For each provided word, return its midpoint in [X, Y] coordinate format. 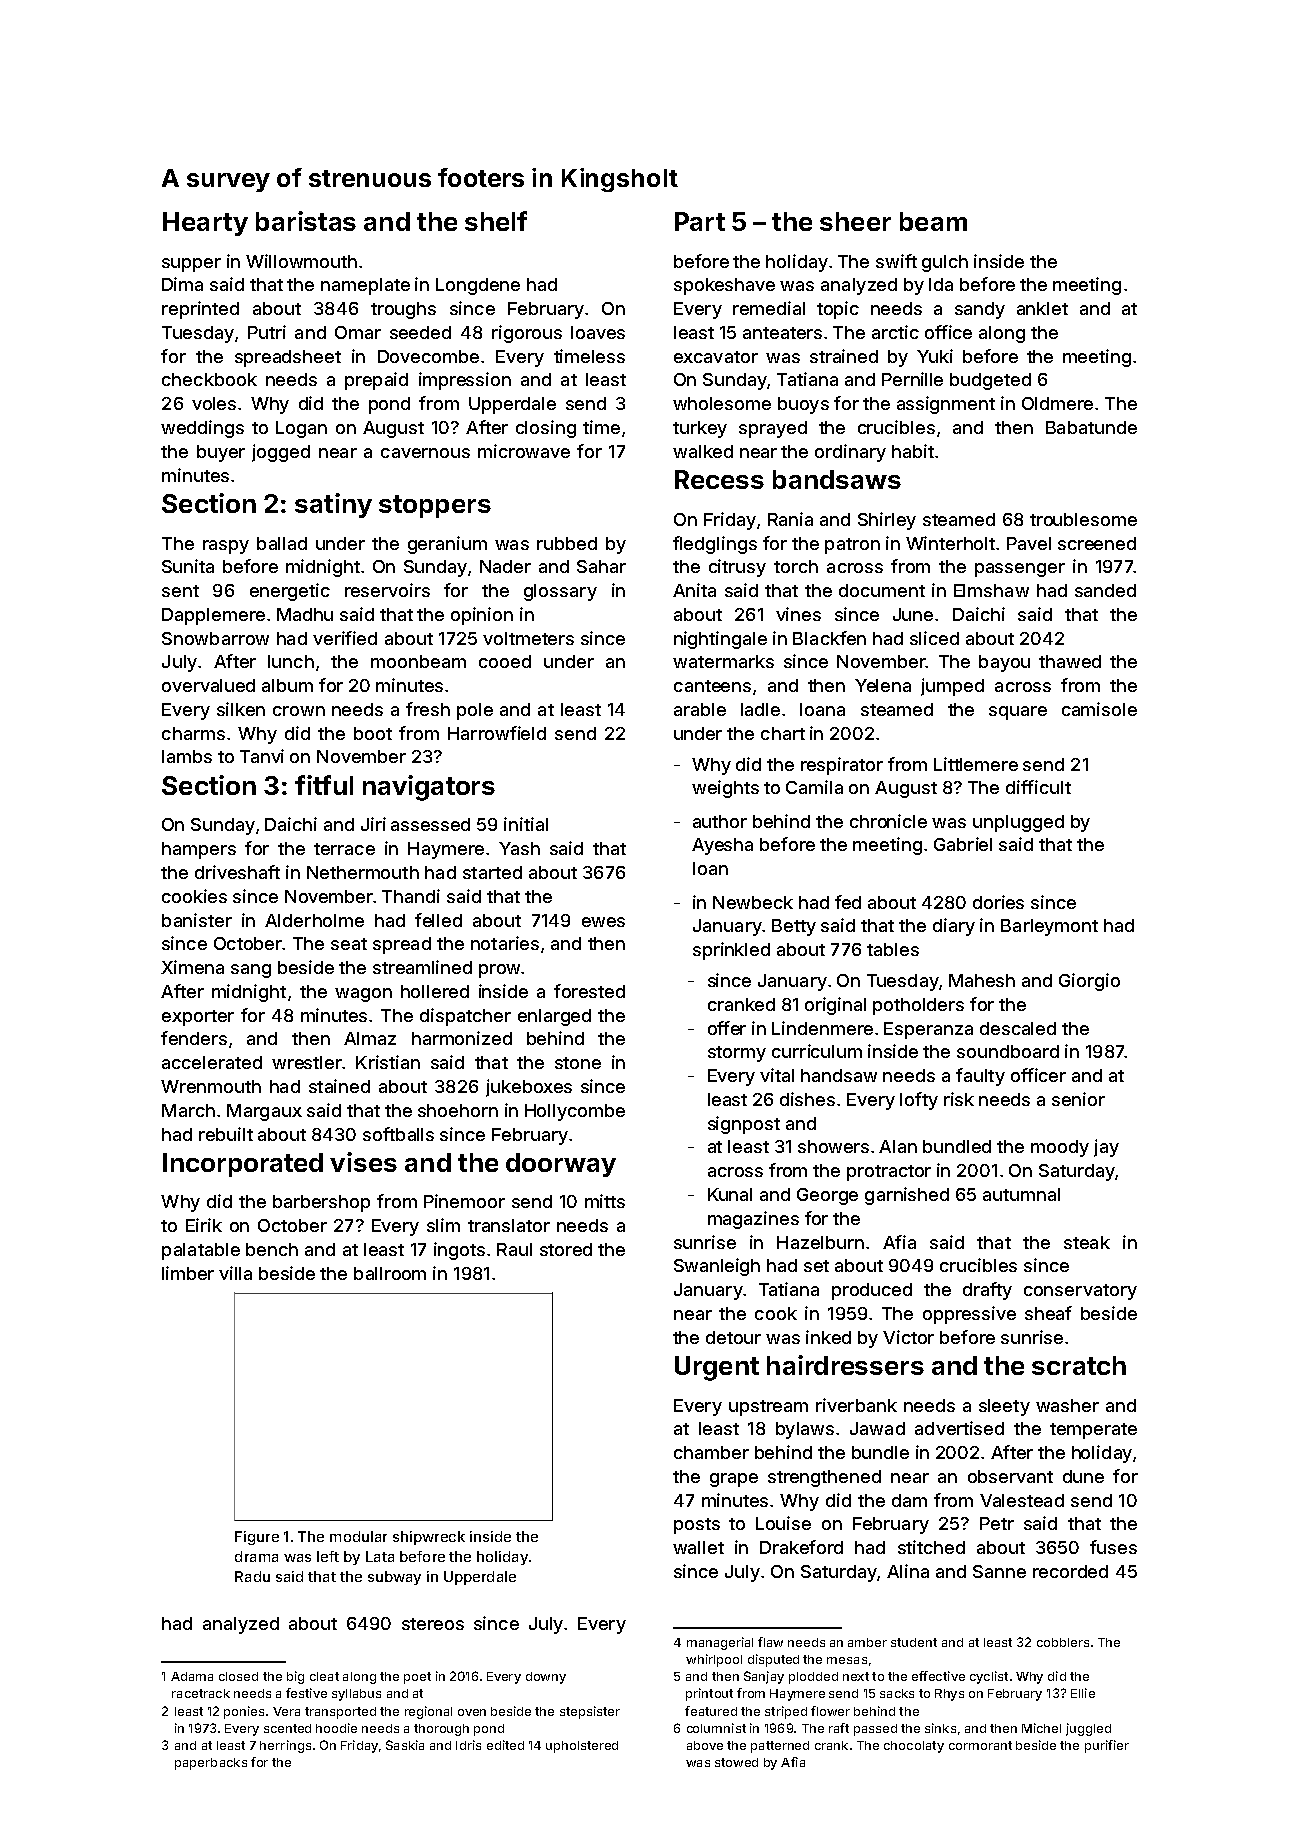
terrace [344, 849]
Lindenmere [822, 1028]
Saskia [405, 1745]
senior [1078, 1099]
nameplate [365, 286]
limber [188, 1273]
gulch [945, 263]
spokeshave [724, 286]
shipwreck [429, 1538]
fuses [1113, 1547]
